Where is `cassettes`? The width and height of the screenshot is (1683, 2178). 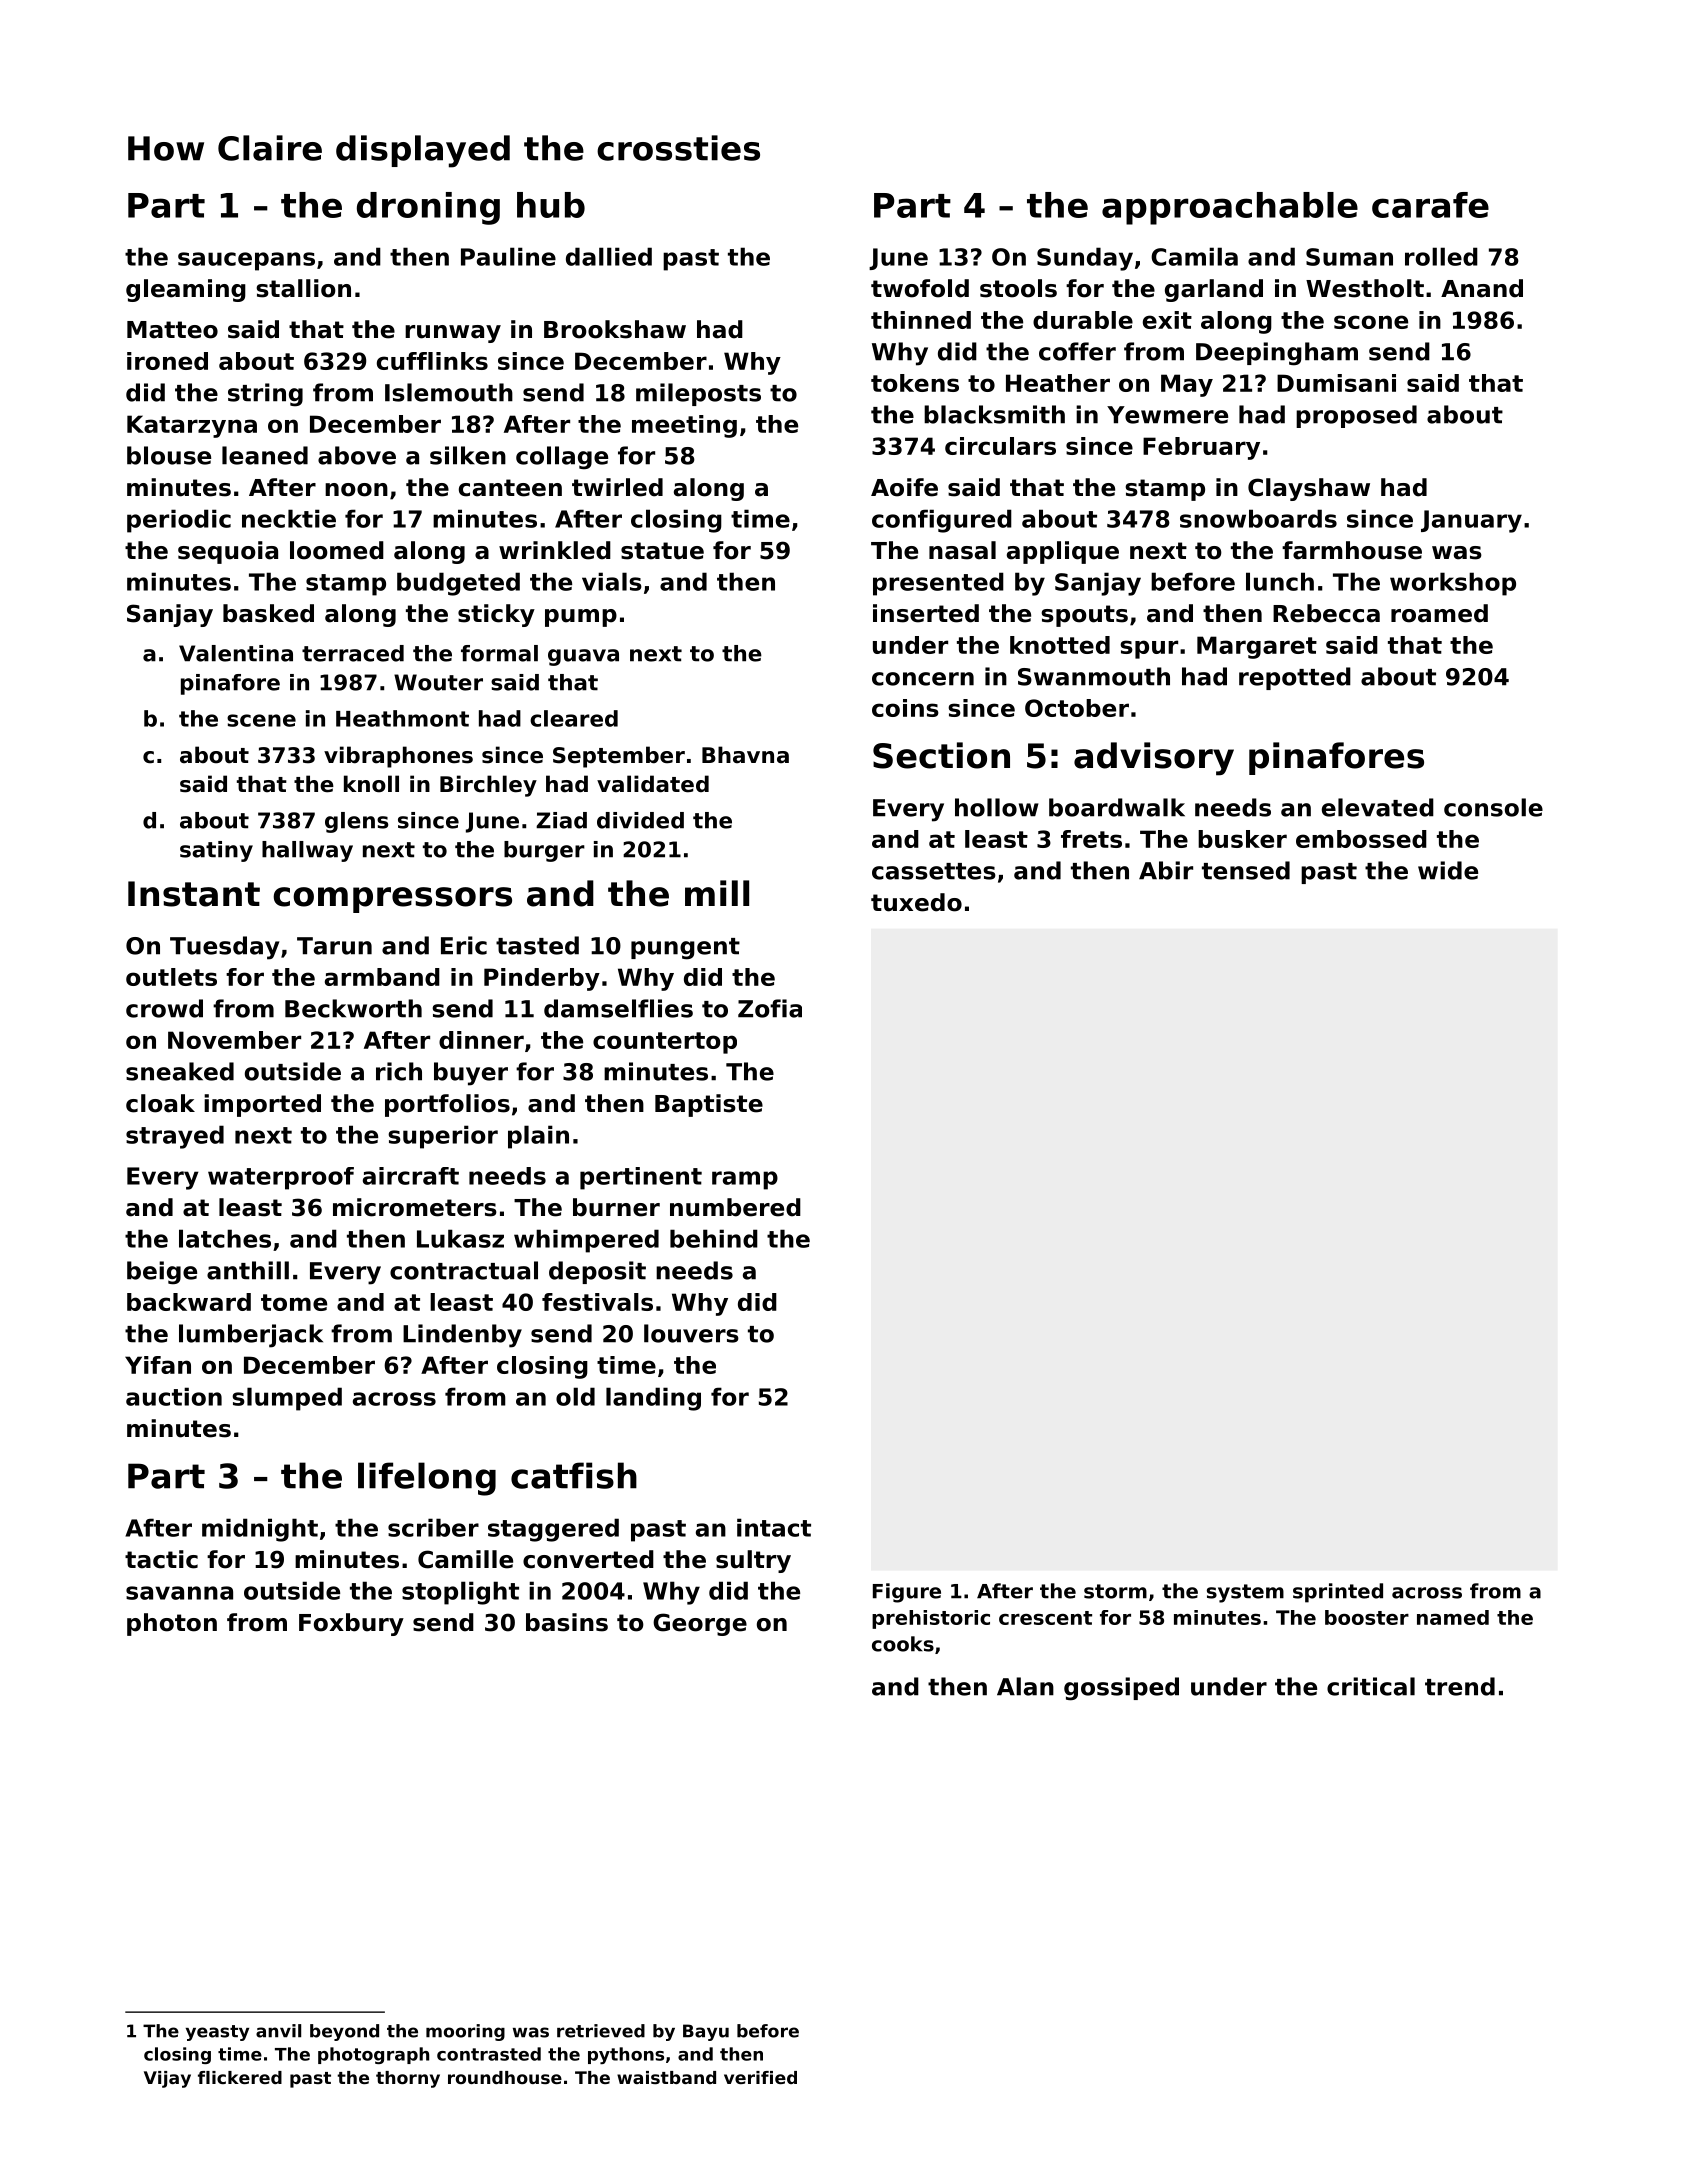 cassettes is located at coordinates (934, 871).
